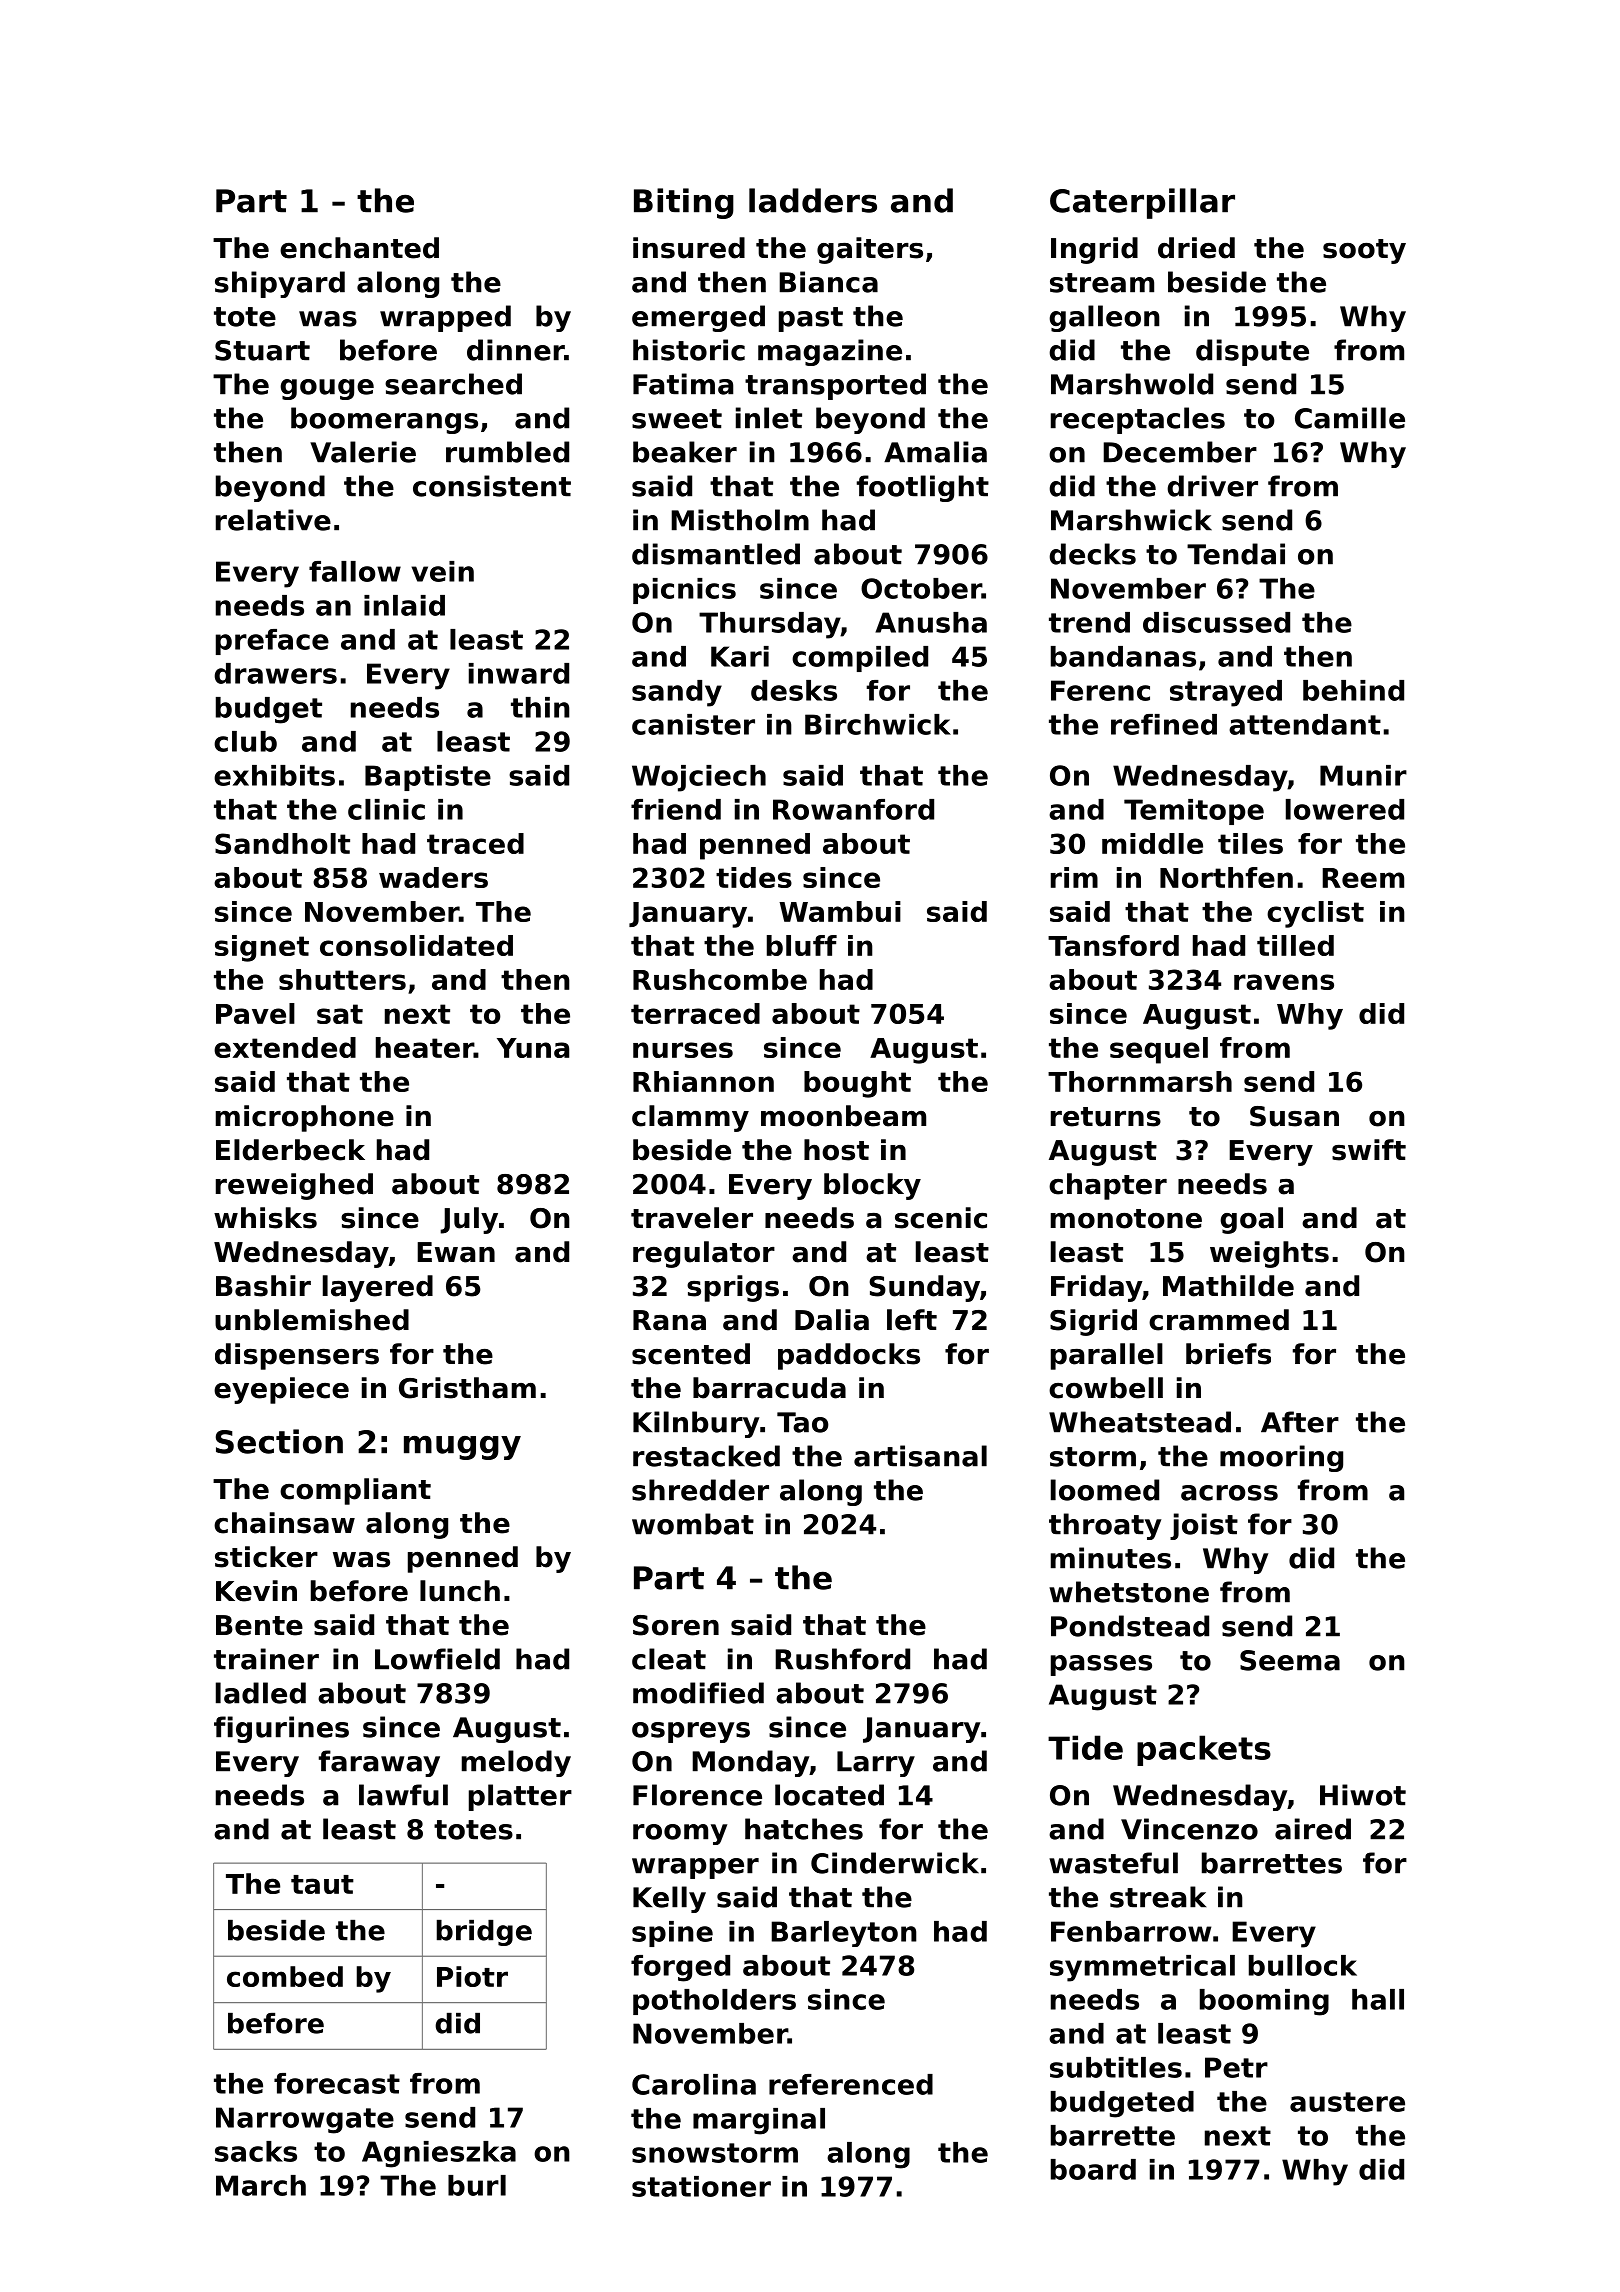 The width and height of the image is (1620, 2292). Describe the element at coordinates (701, 2186) in the image. I see `stationer` at that location.
